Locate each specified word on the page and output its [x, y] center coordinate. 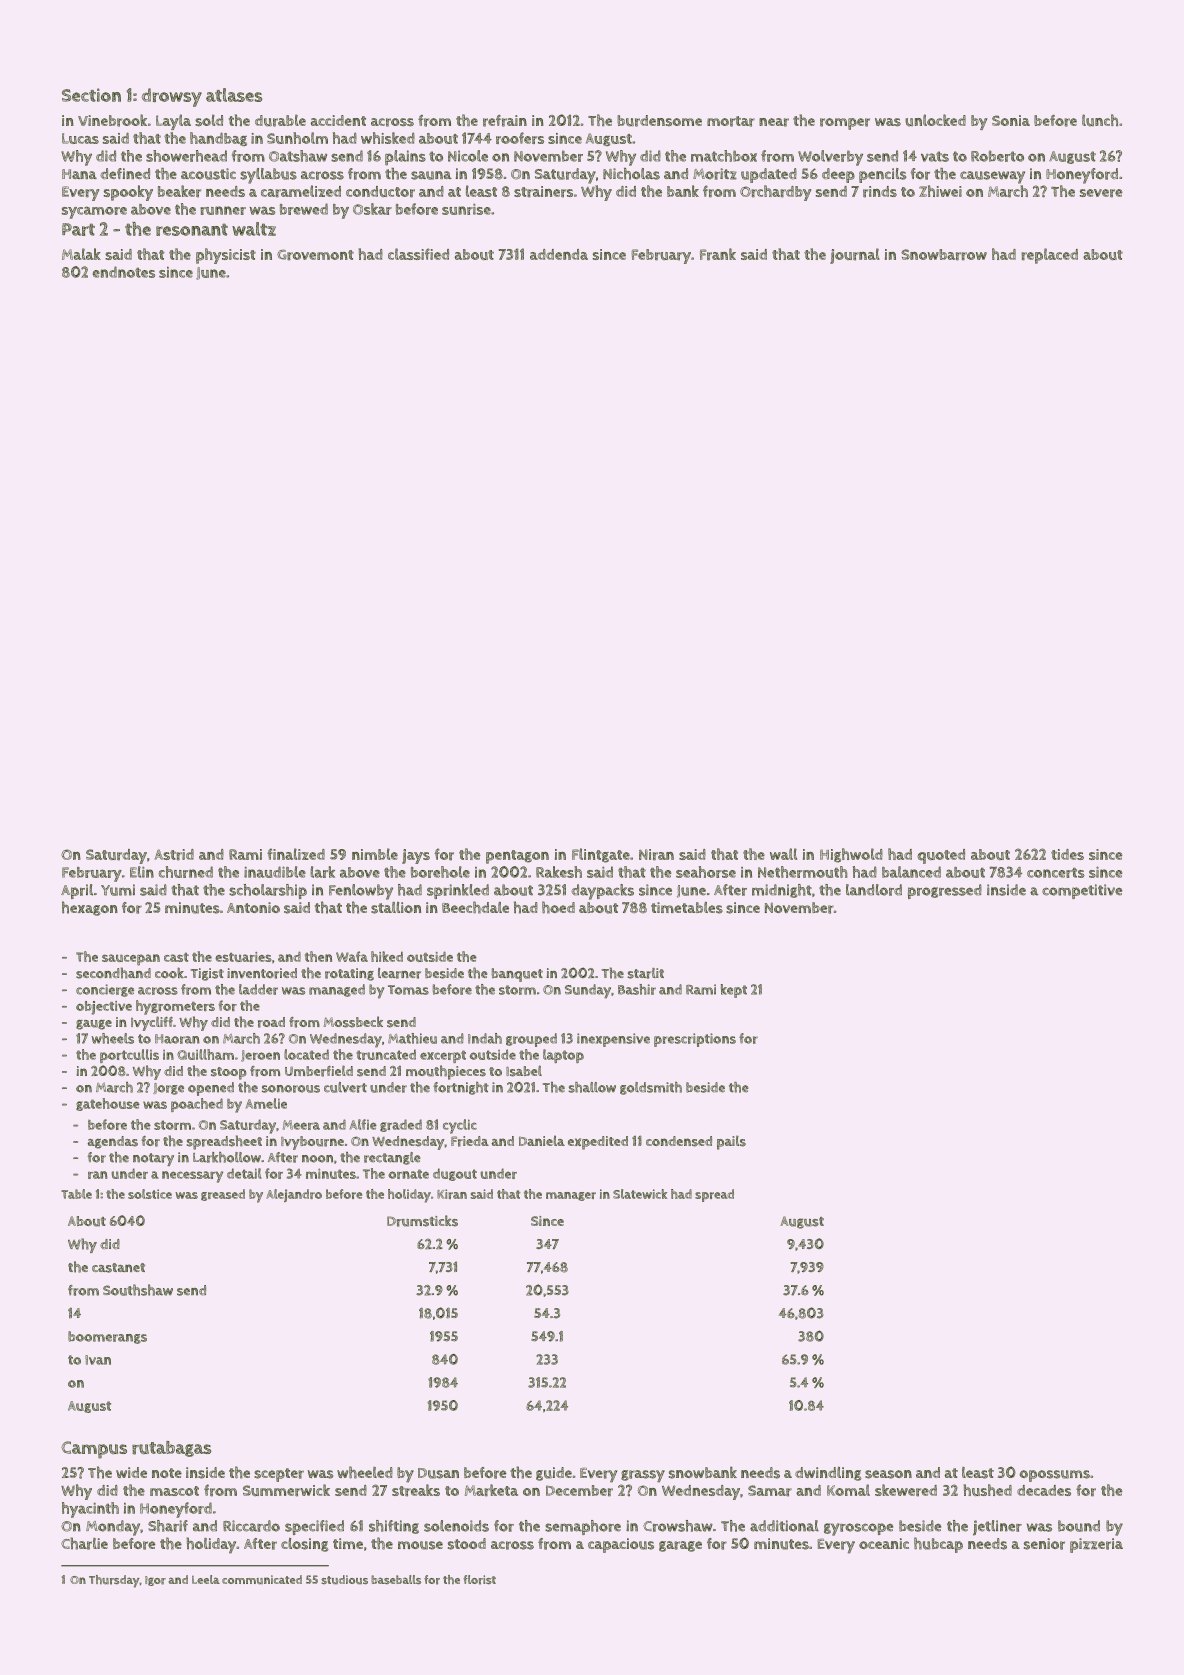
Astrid [174, 855]
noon [317, 1159]
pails [731, 1142]
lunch [1100, 120]
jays [416, 856]
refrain [505, 121]
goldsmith [651, 1088]
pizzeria [1096, 1545]
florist [479, 1580]
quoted [941, 856]
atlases [234, 95]
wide [131, 1472]
